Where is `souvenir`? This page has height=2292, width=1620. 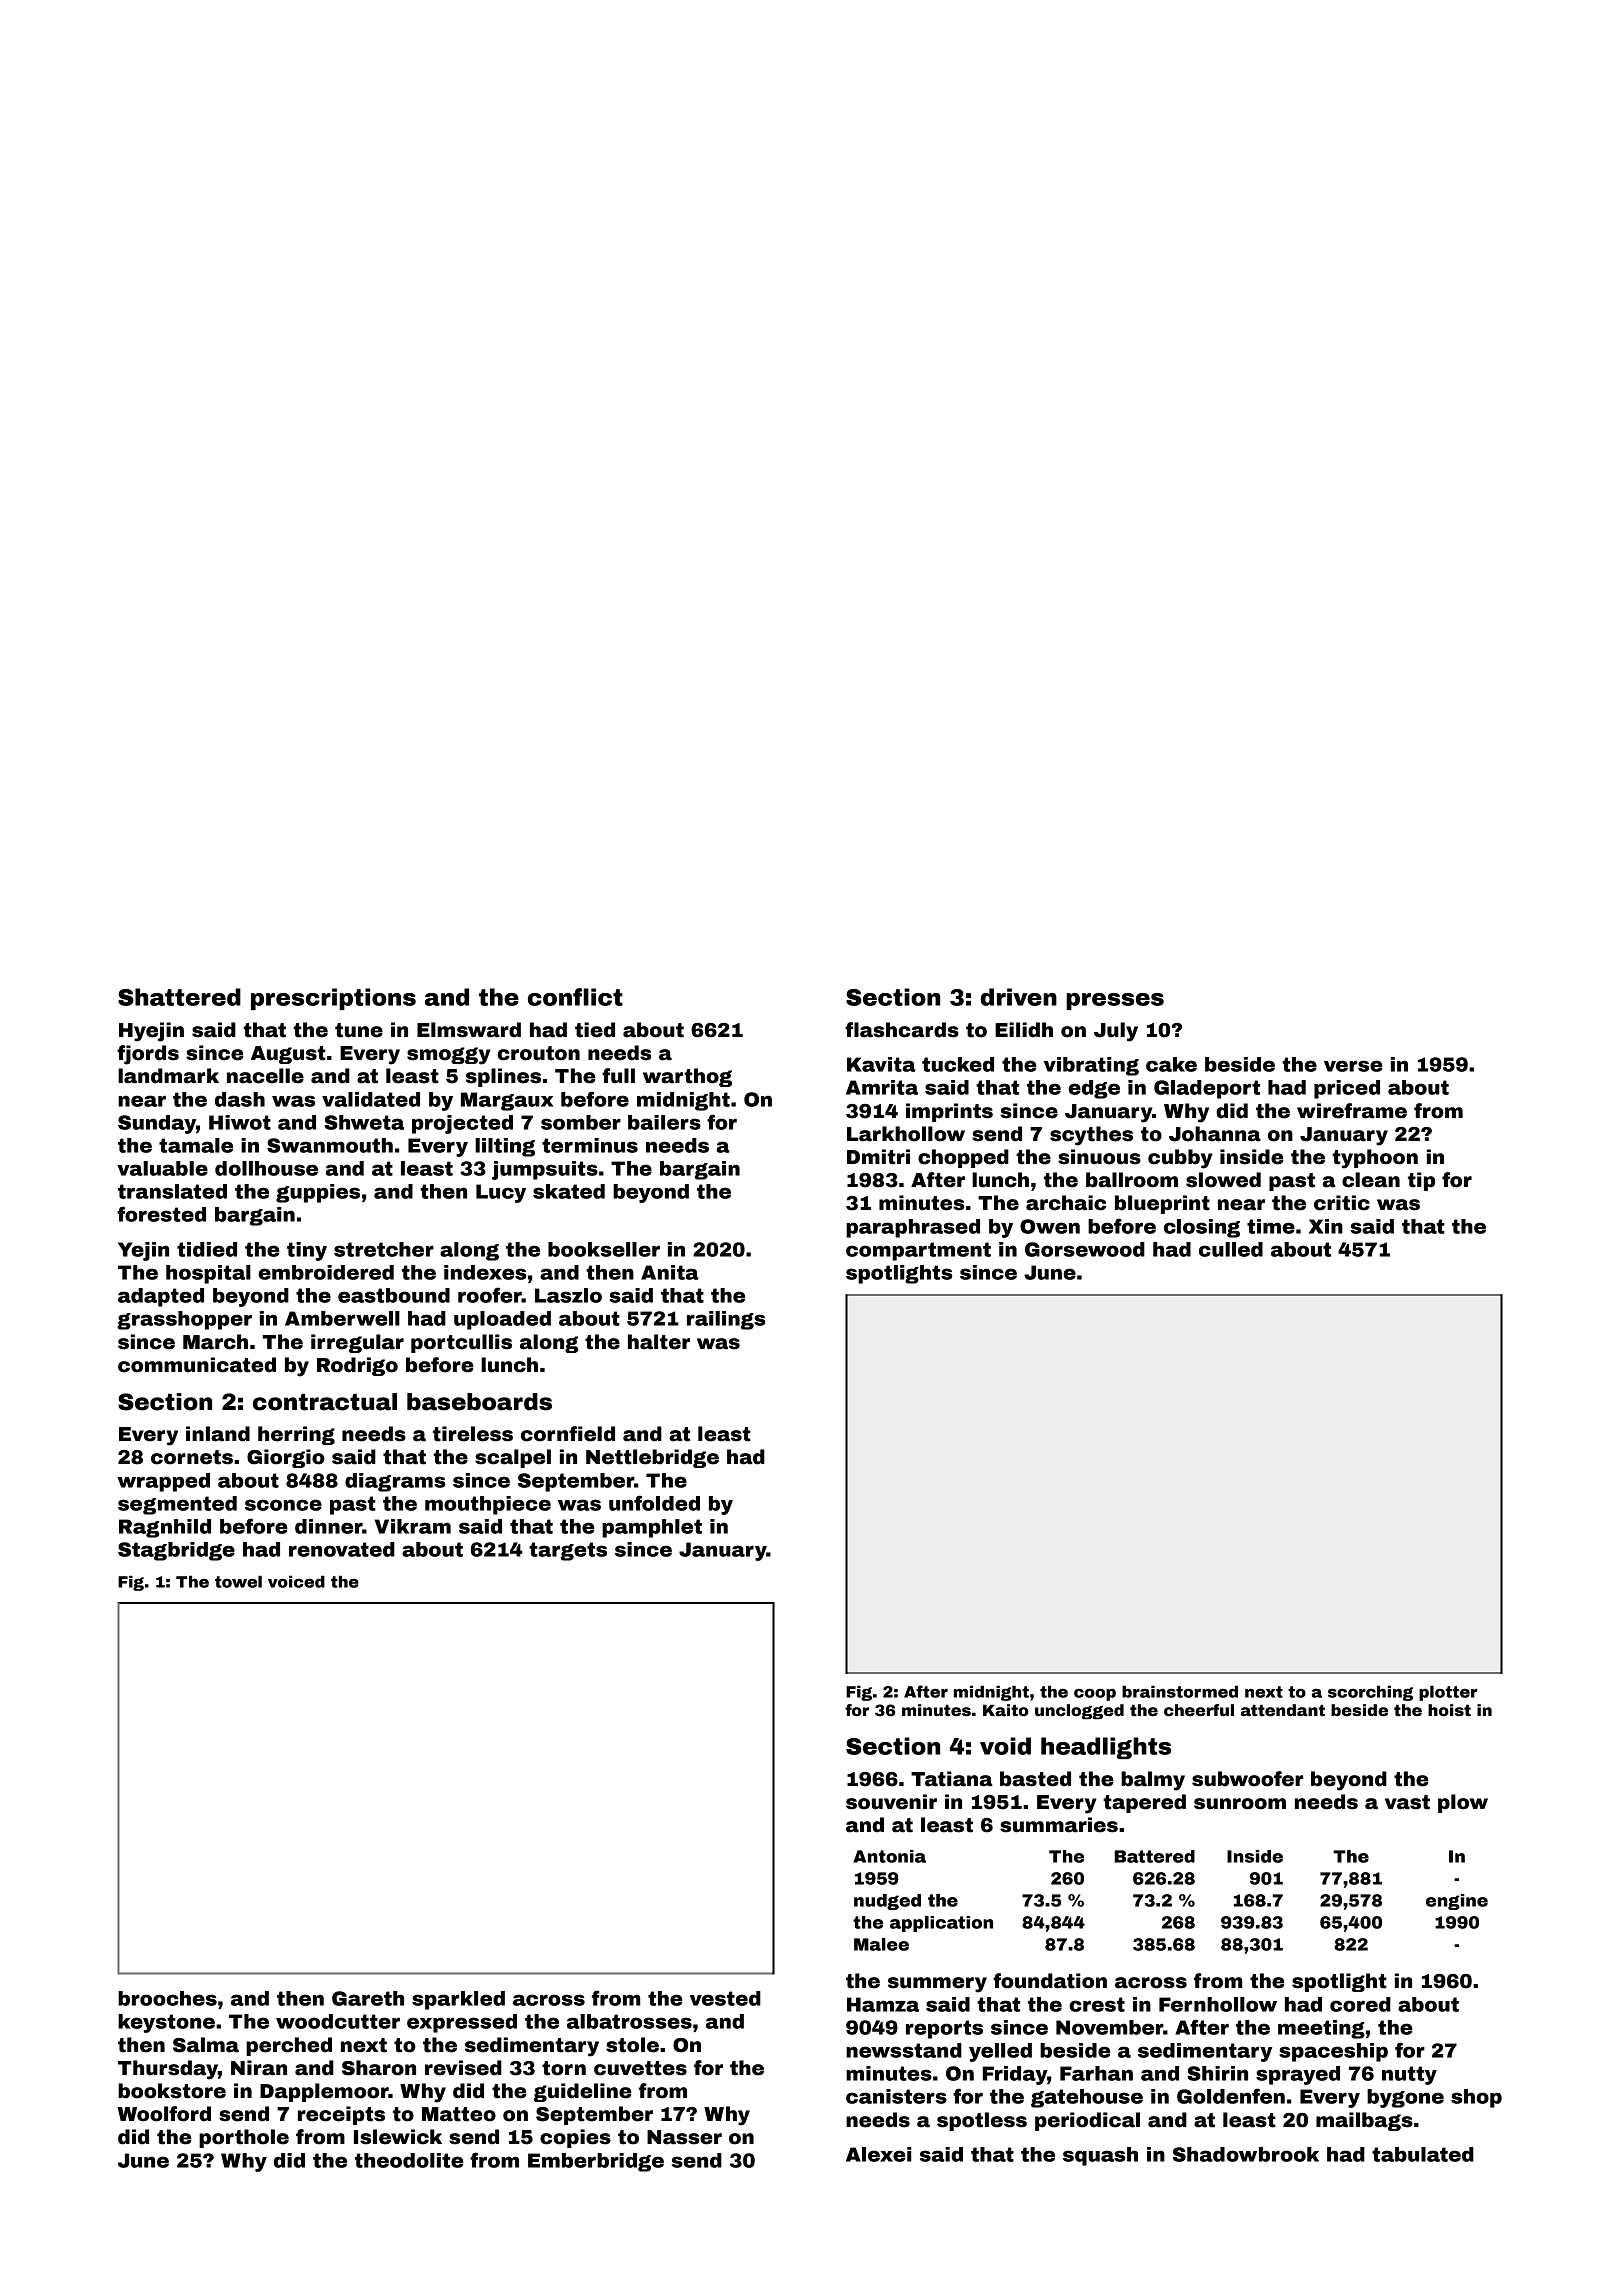
souvenir is located at coordinates (891, 1802).
